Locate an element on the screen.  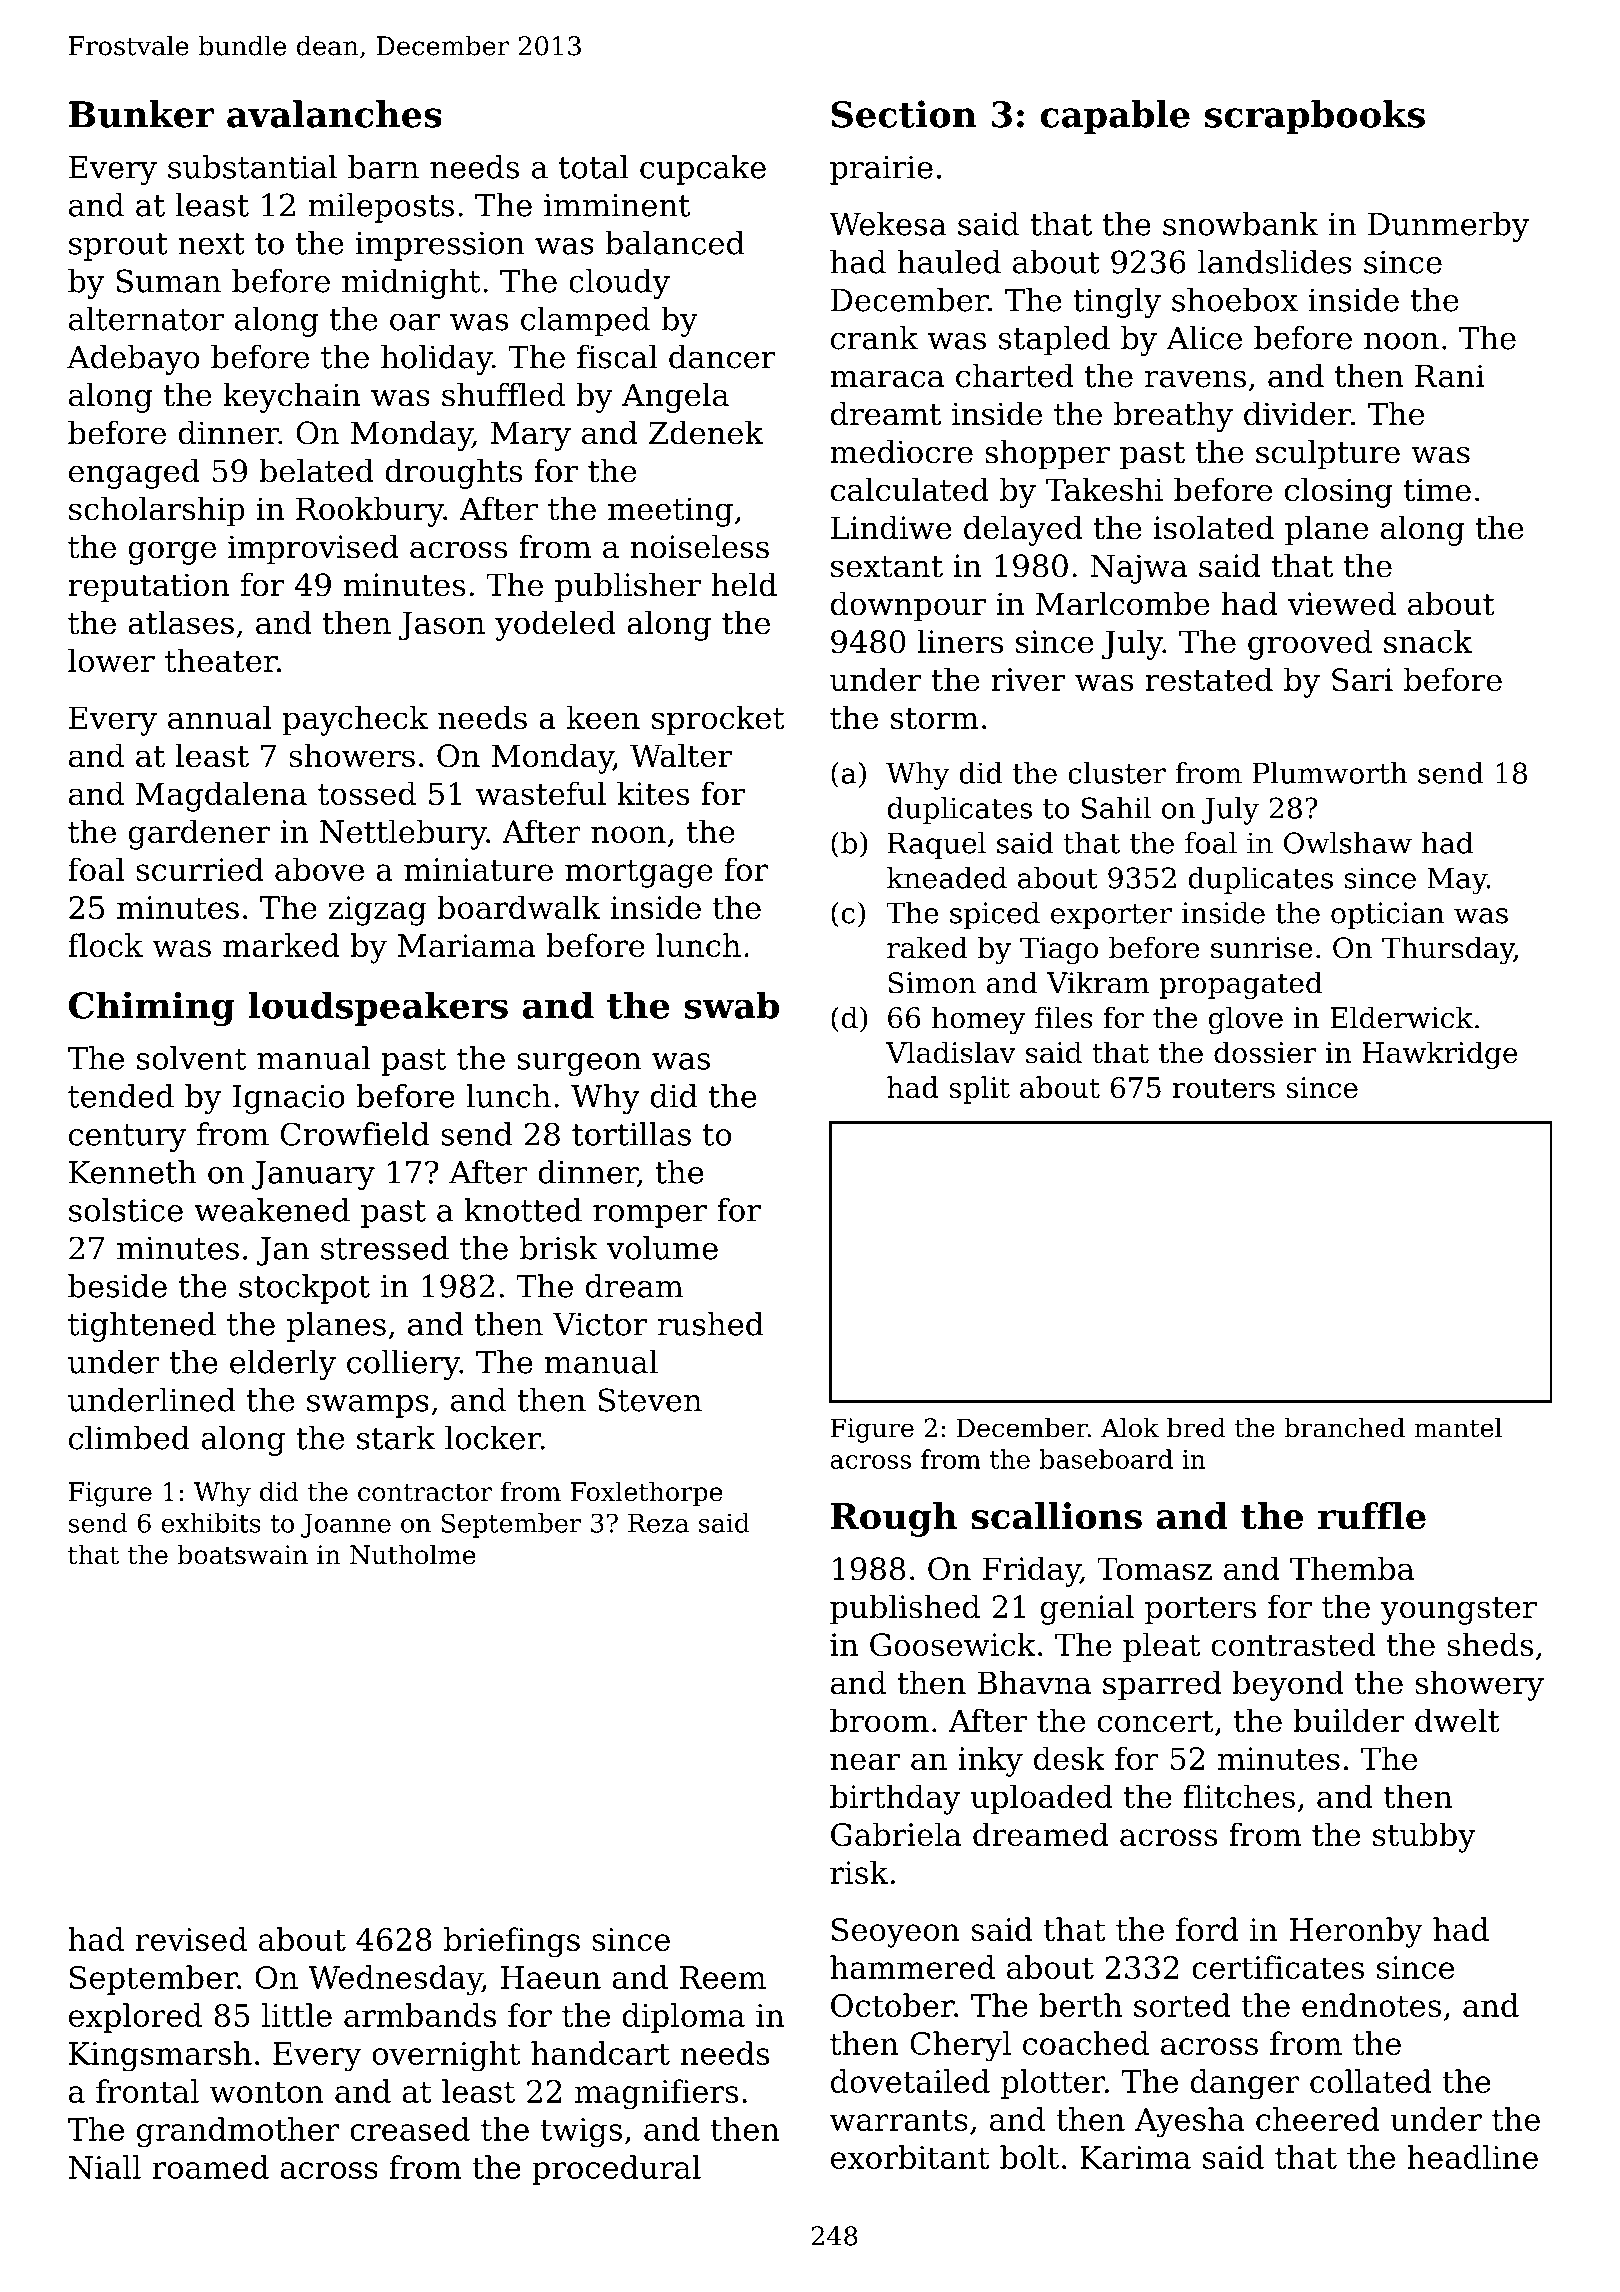
Reza is located at coordinates (658, 1523).
